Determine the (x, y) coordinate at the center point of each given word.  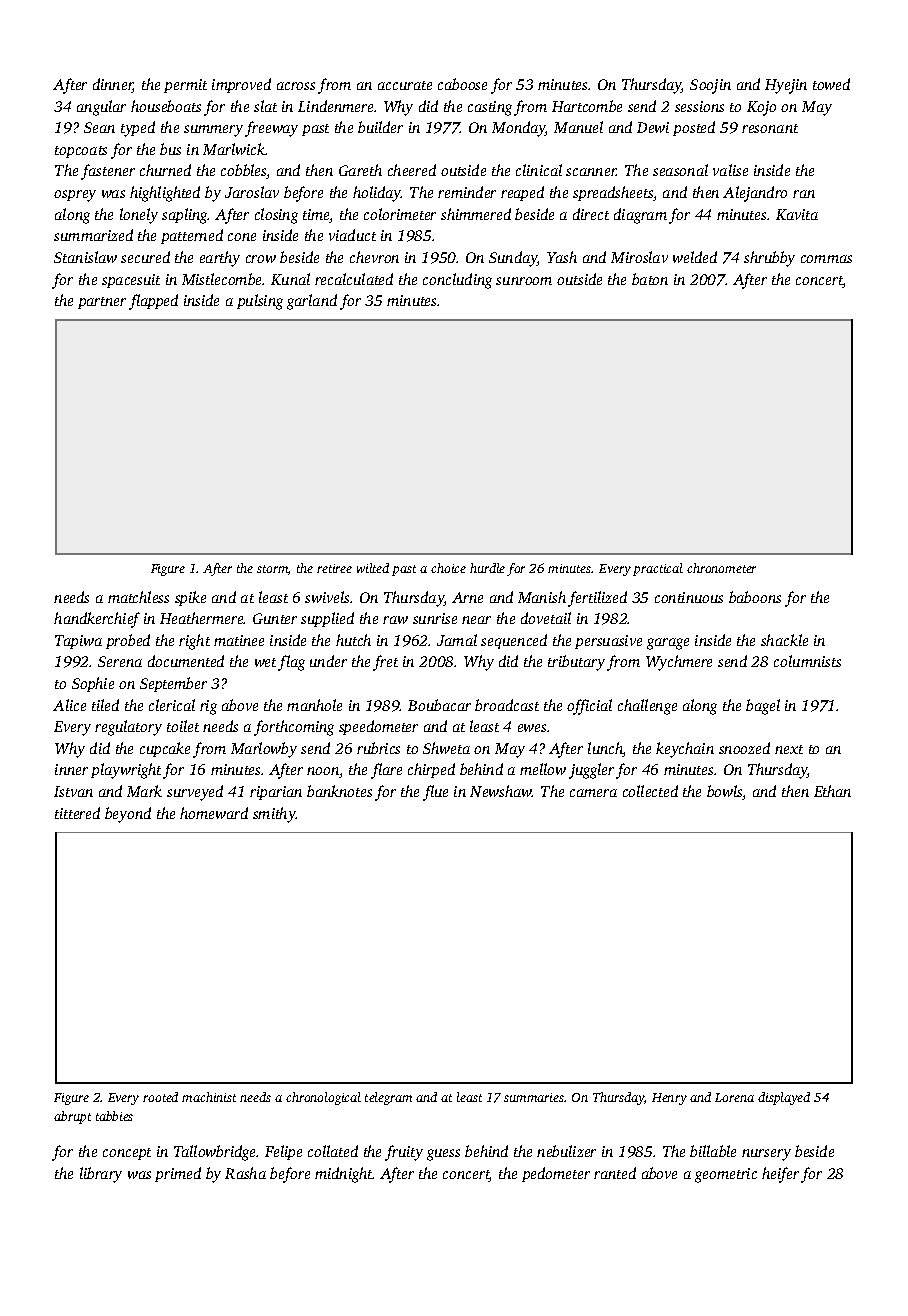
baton (650, 279)
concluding (457, 281)
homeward (214, 813)
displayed (784, 1098)
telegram (388, 1098)
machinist (209, 1097)
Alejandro (755, 194)
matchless (138, 597)
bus (170, 149)
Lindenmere (335, 106)
